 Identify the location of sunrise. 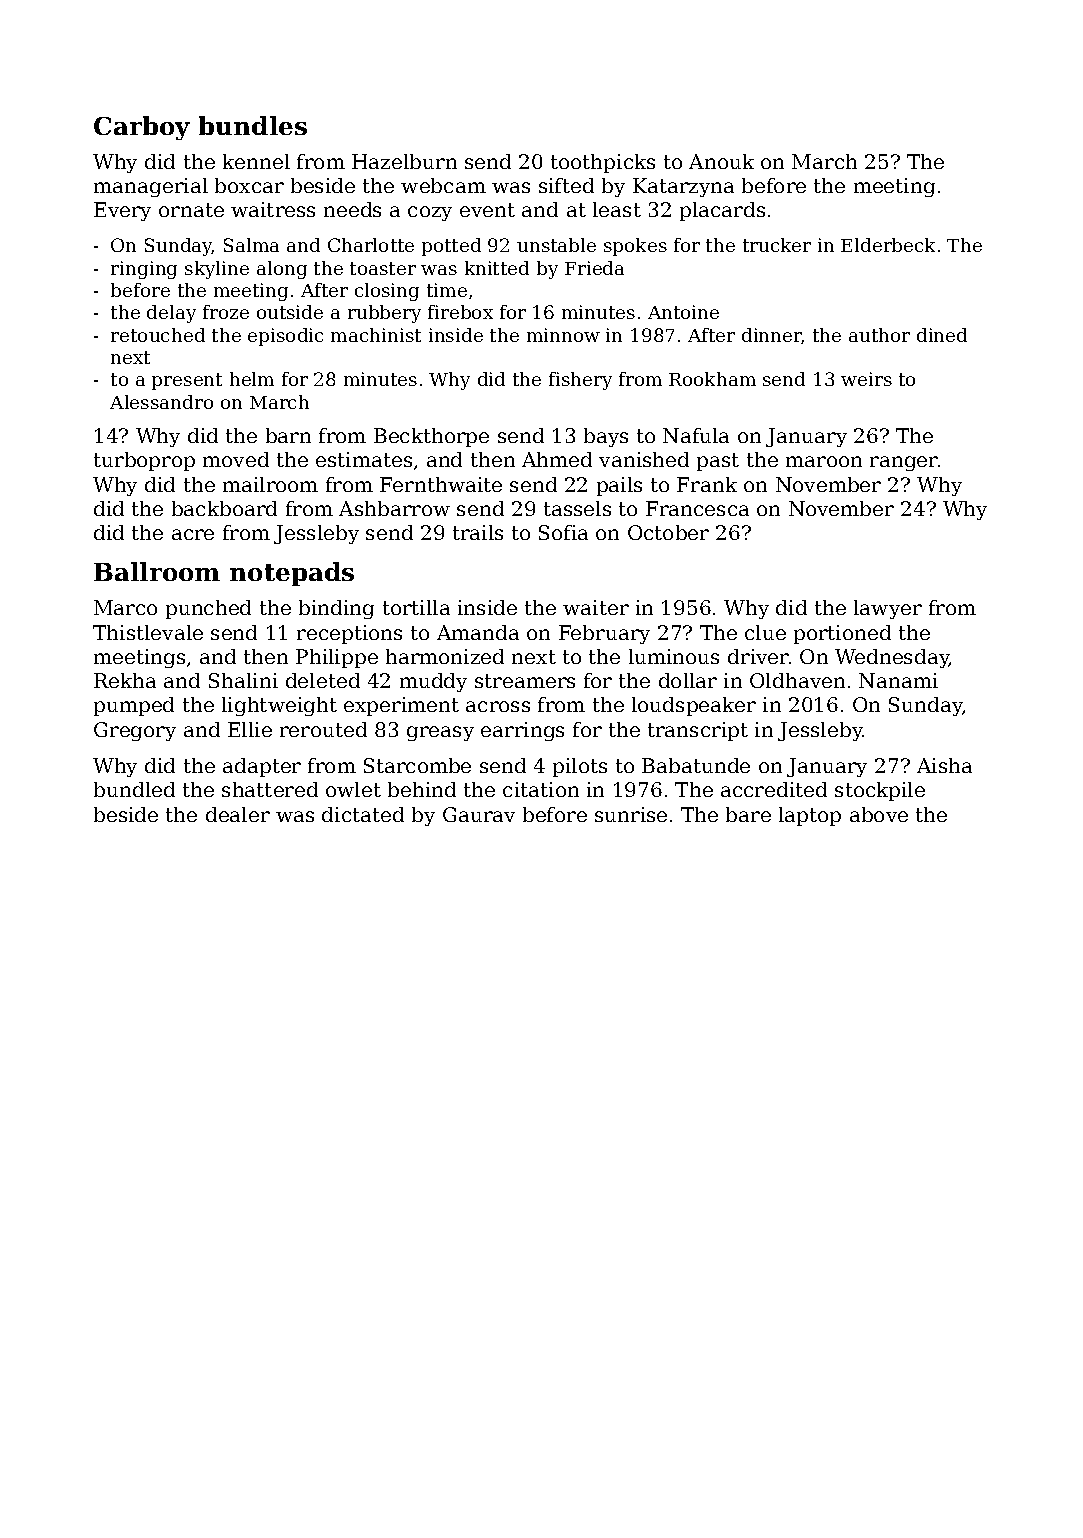
(631, 814).
